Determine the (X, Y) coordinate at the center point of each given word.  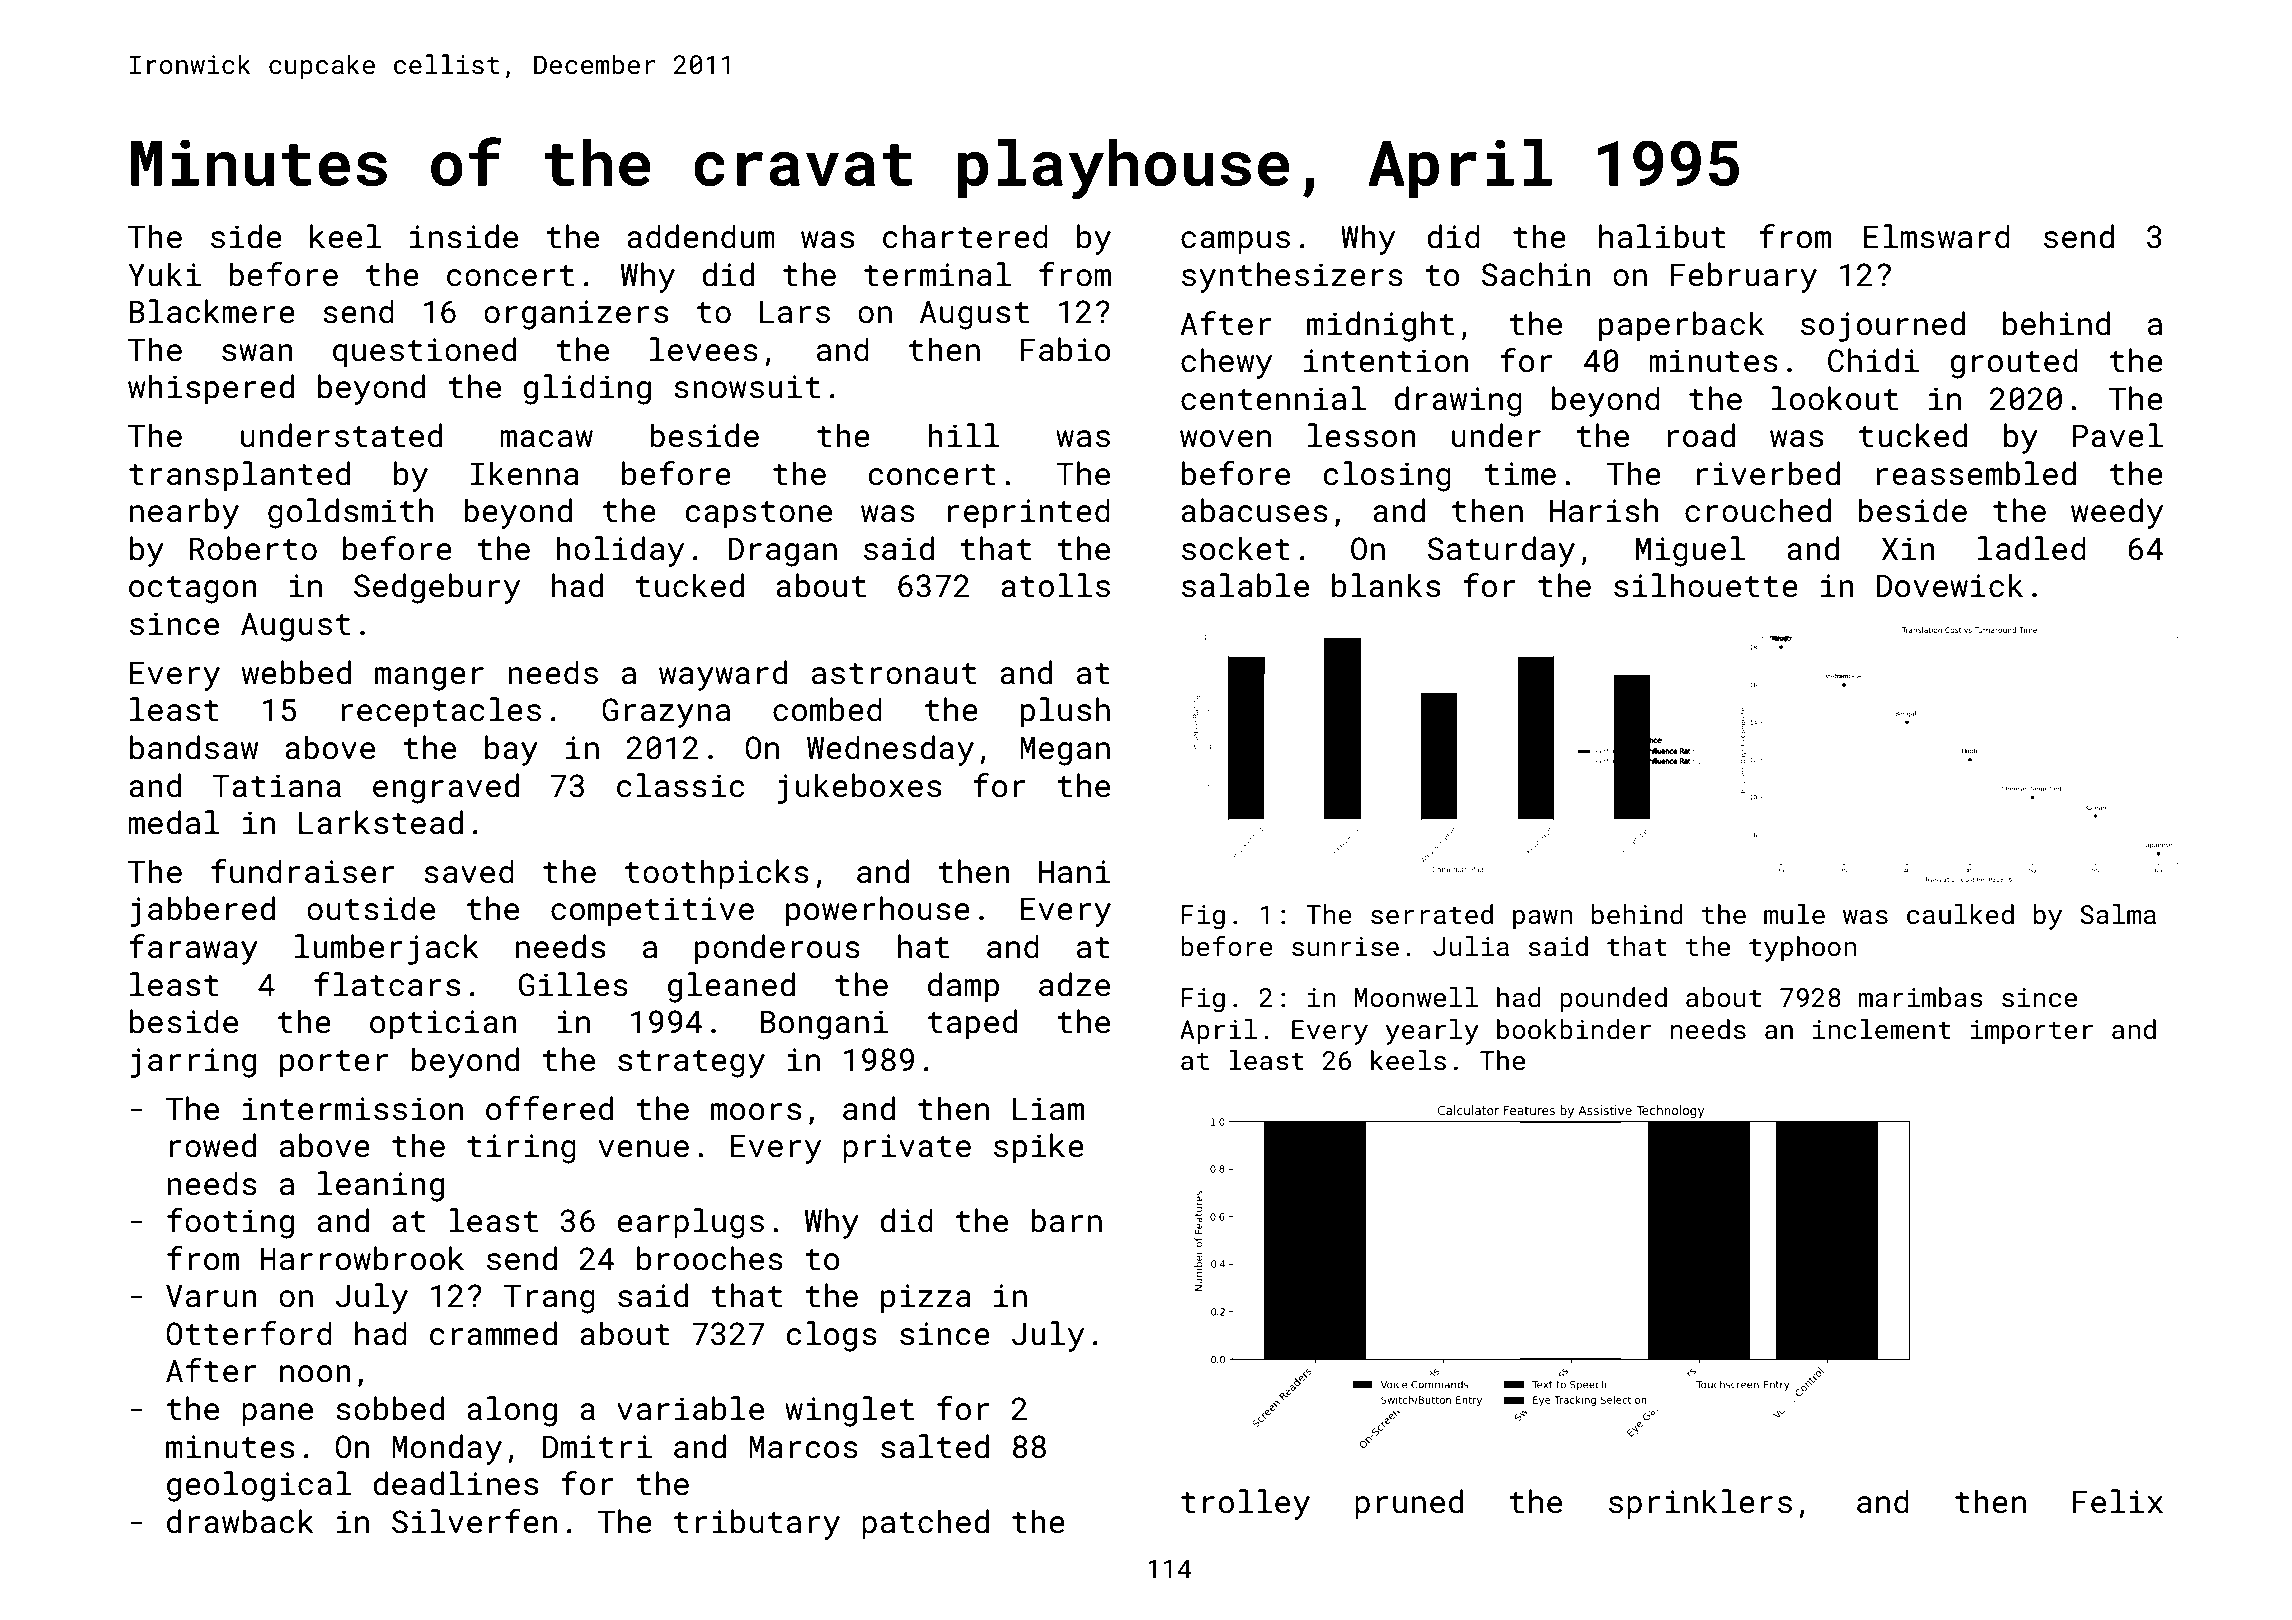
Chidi (1873, 360)
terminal (937, 274)
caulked (1960, 914)
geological (259, 1486)
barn (1066, 1220)
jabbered (202, 911)
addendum (701, 236)
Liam (1048, 1109)
